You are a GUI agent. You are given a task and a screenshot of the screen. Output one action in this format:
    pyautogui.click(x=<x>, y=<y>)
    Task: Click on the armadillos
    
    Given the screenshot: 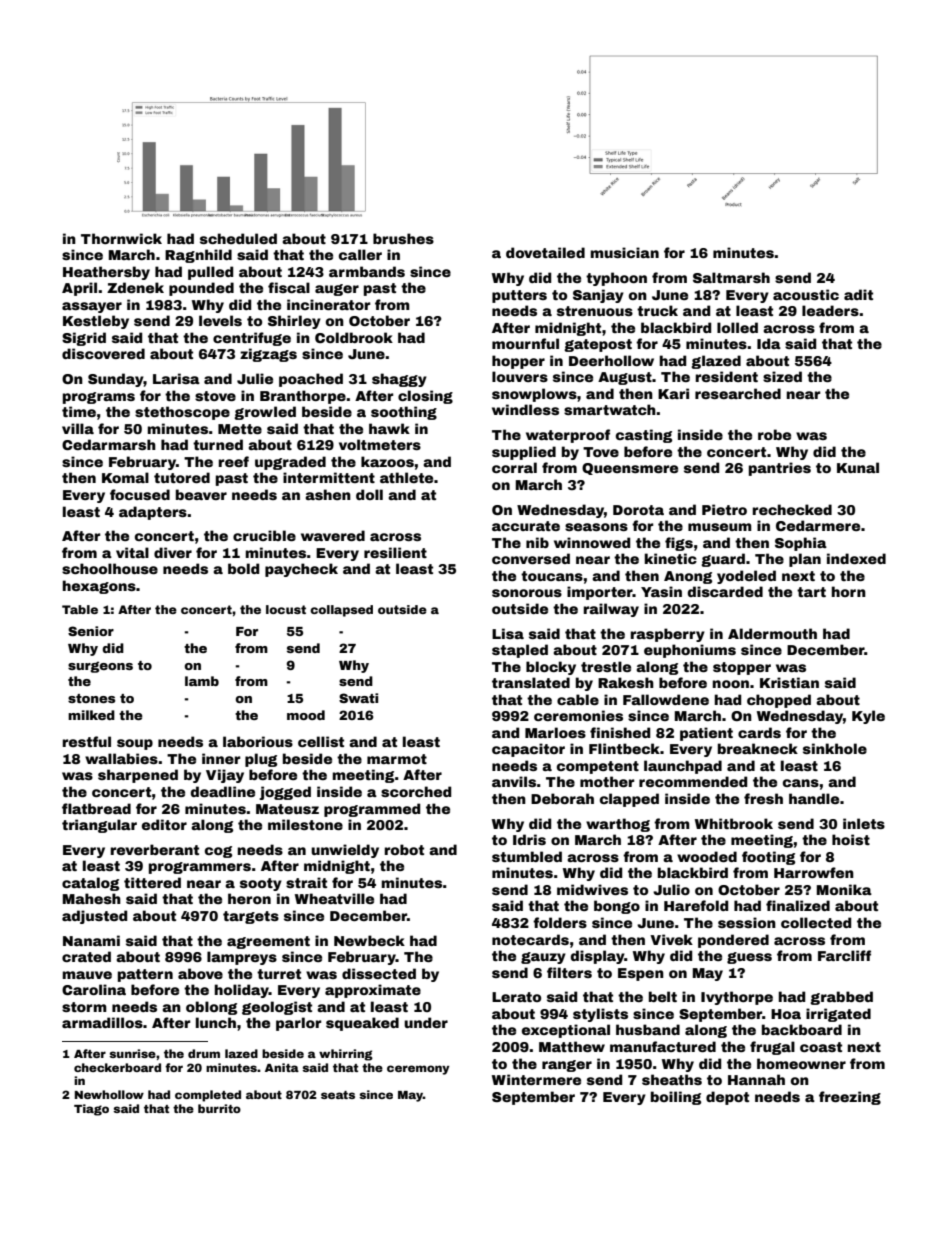 What is the action you would take?
    pyautogui.click(x=102, y=1022)
